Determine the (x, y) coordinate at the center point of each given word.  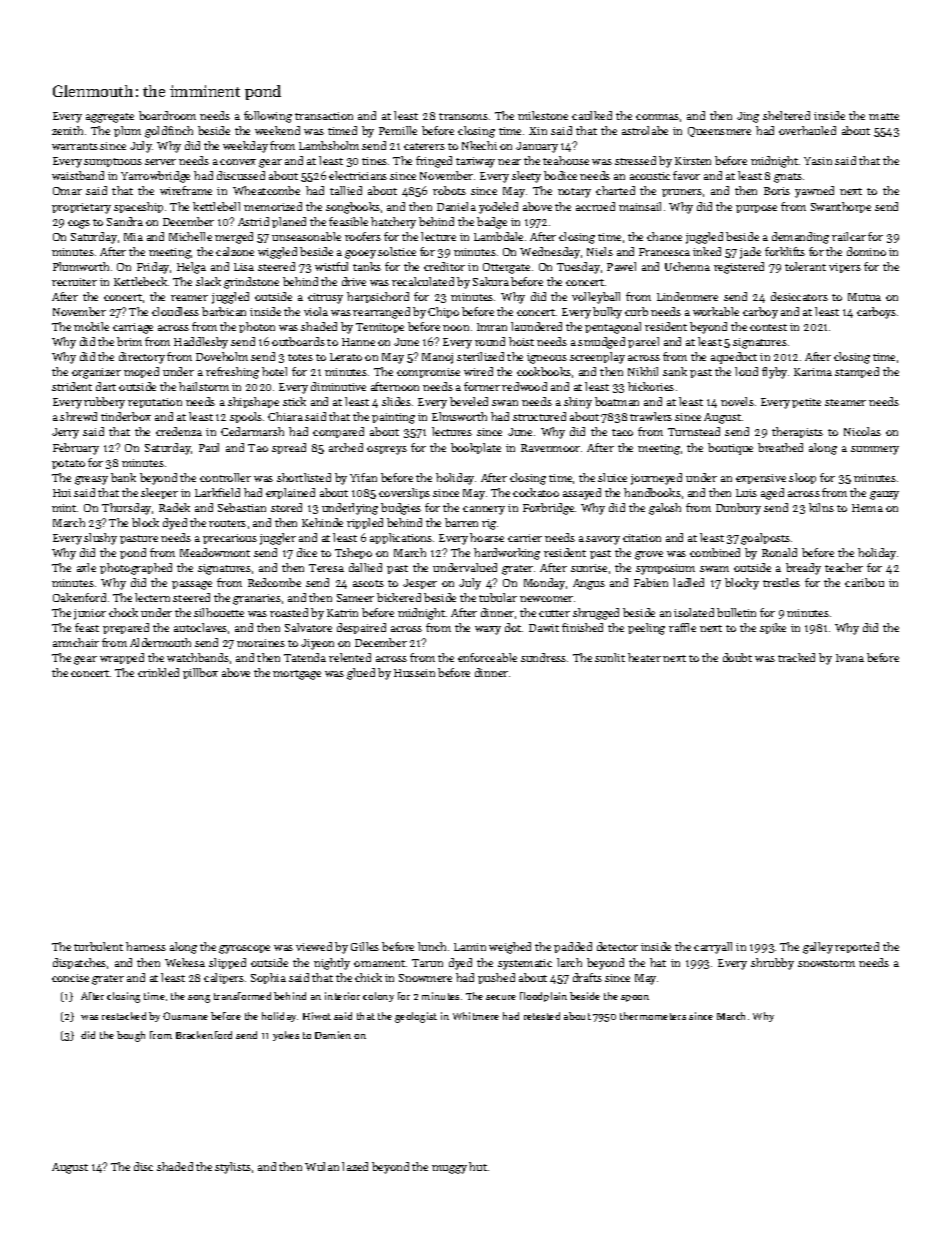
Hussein (414, 673)
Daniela (456, 206)
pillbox (200, 673)
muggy (449, 1169)
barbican (224, 311)
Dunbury (738, 509)
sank (675, 371)
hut (478, 1166)
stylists (233, 1168)
